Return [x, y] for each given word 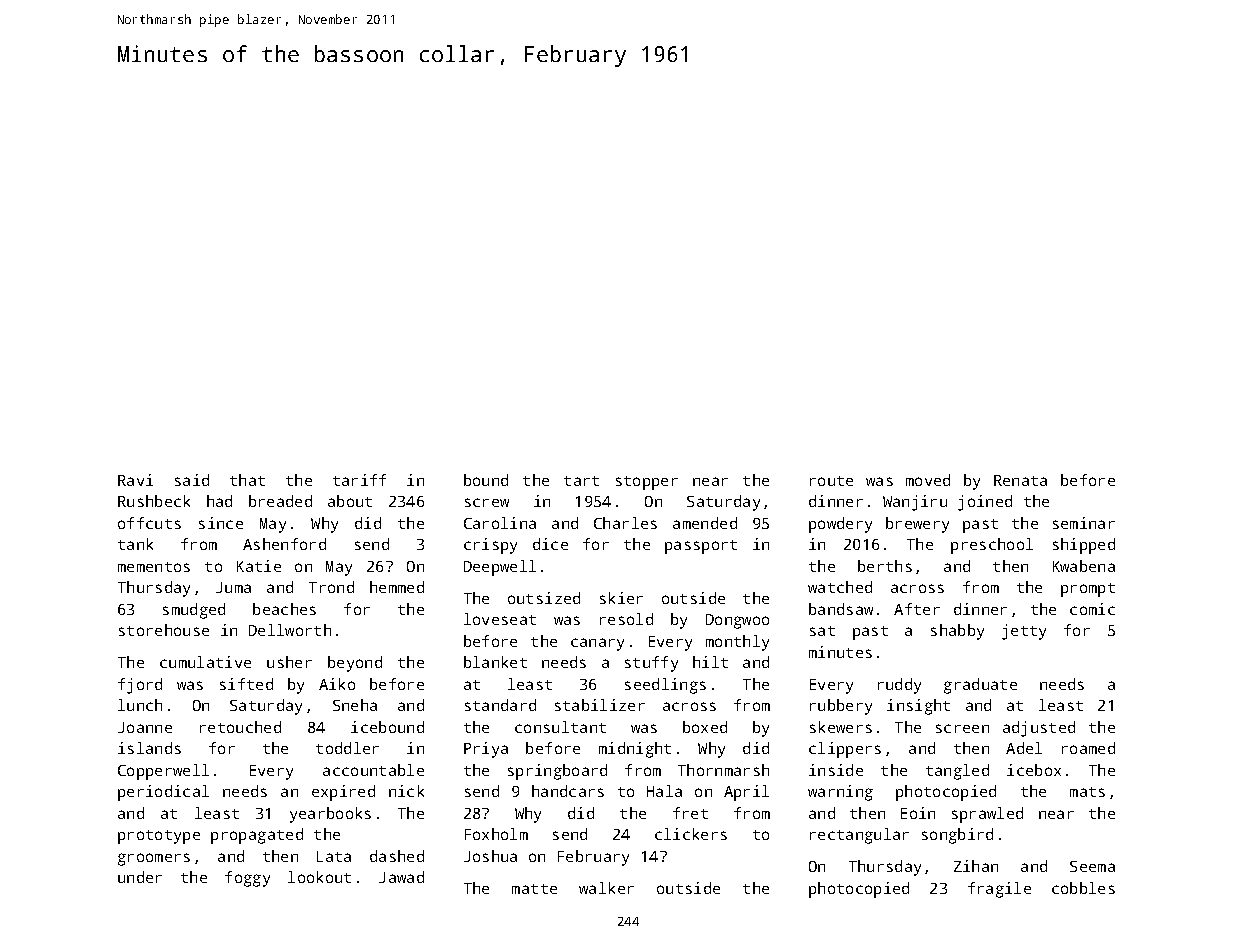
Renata [1020, 480]
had [219, 501]
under [140, 877]
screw [487, 502]
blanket [495, 662]
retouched [240, 727]
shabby [957, 632]
